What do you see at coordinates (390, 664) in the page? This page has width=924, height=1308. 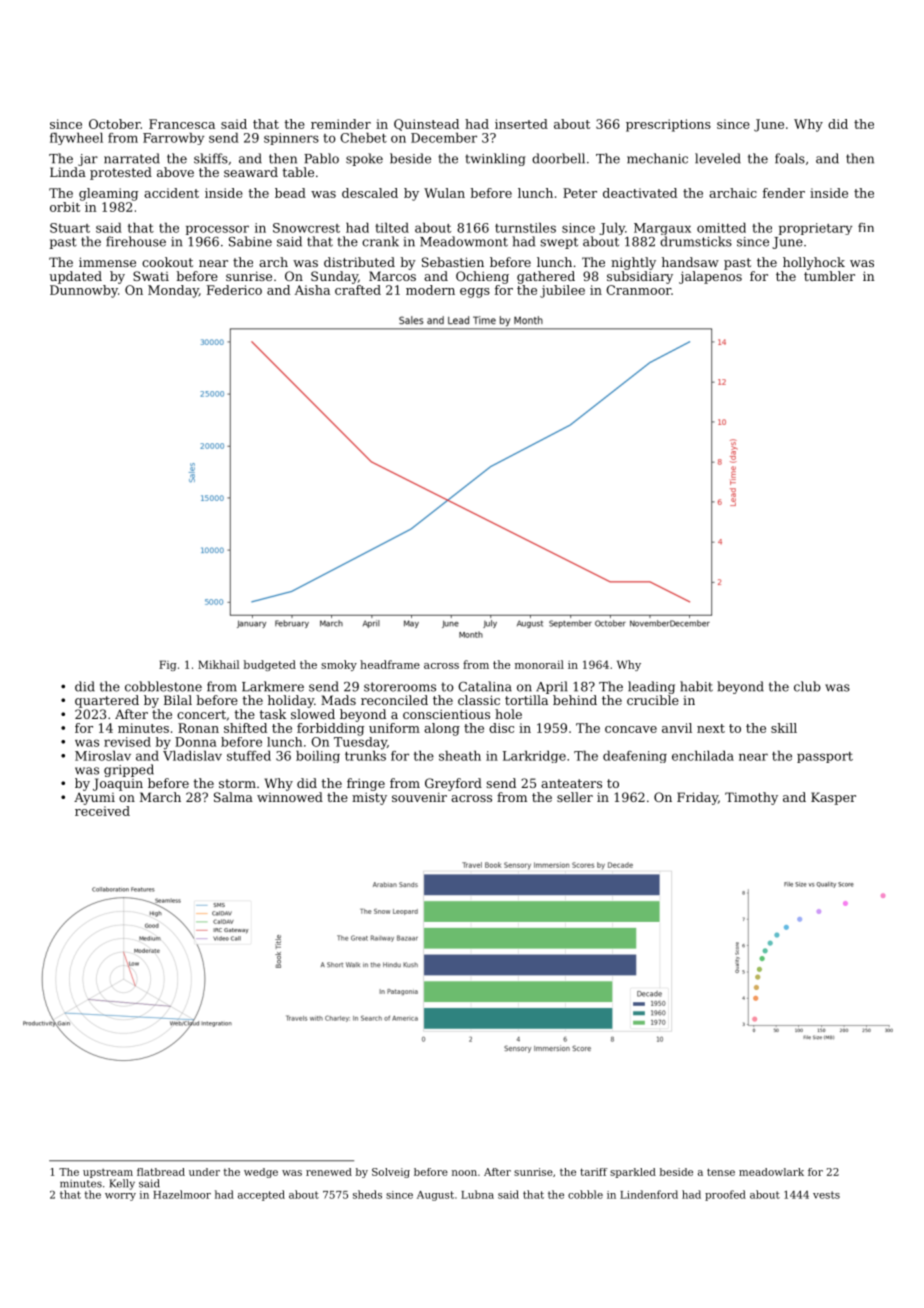 I see `headframe` at bounding box center [390, 664].
